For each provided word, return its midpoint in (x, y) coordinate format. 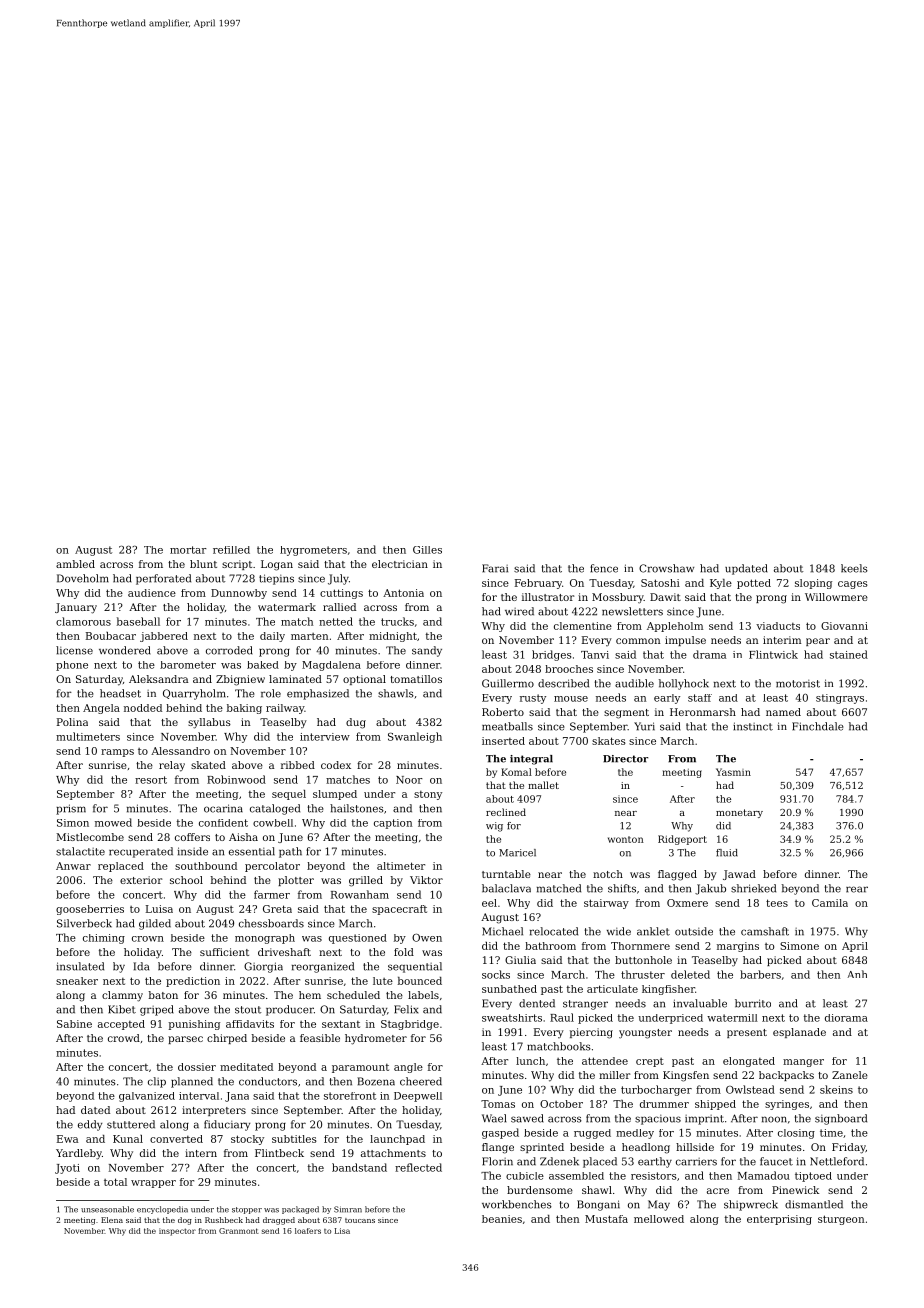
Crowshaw (666, 568)
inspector (177, 1232)
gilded (155, 924)
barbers (760, 974)
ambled (75, 564)
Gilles (427, 550)
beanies (502, 1219)
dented (537, 1003)
